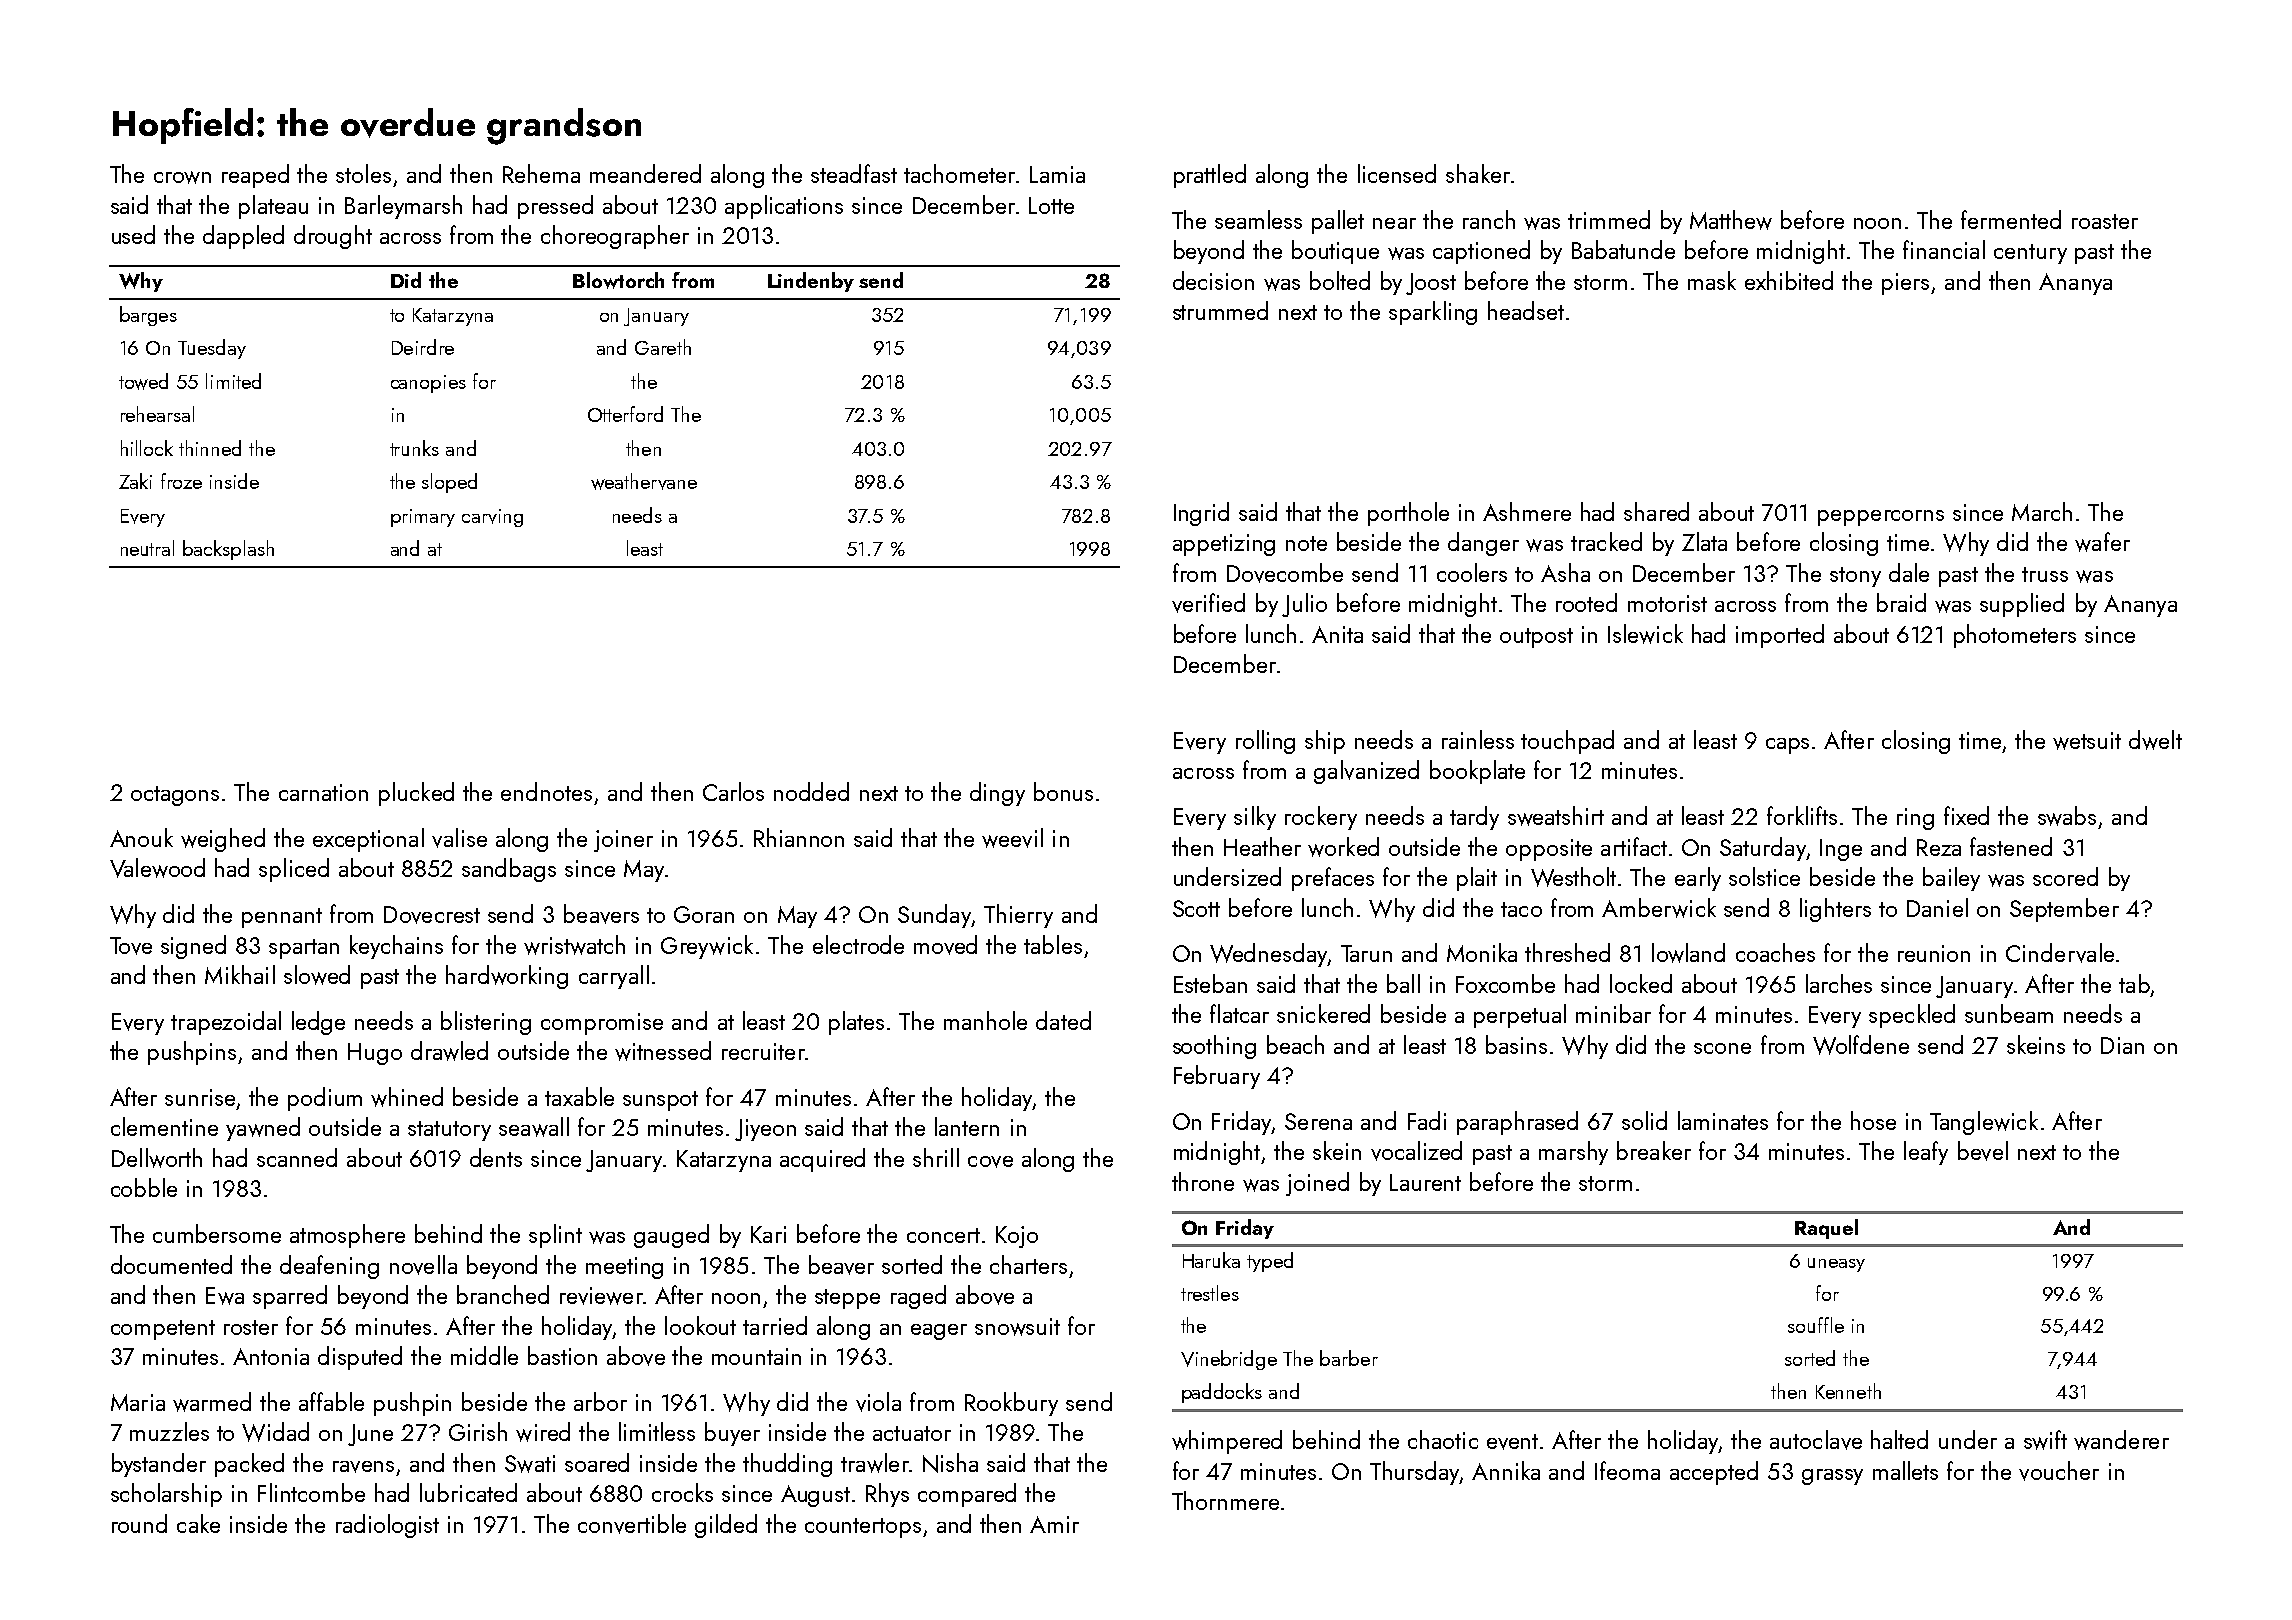 The height and width of the document is (1620, 2292). I want to click on tachometer, so click(959, 173).
